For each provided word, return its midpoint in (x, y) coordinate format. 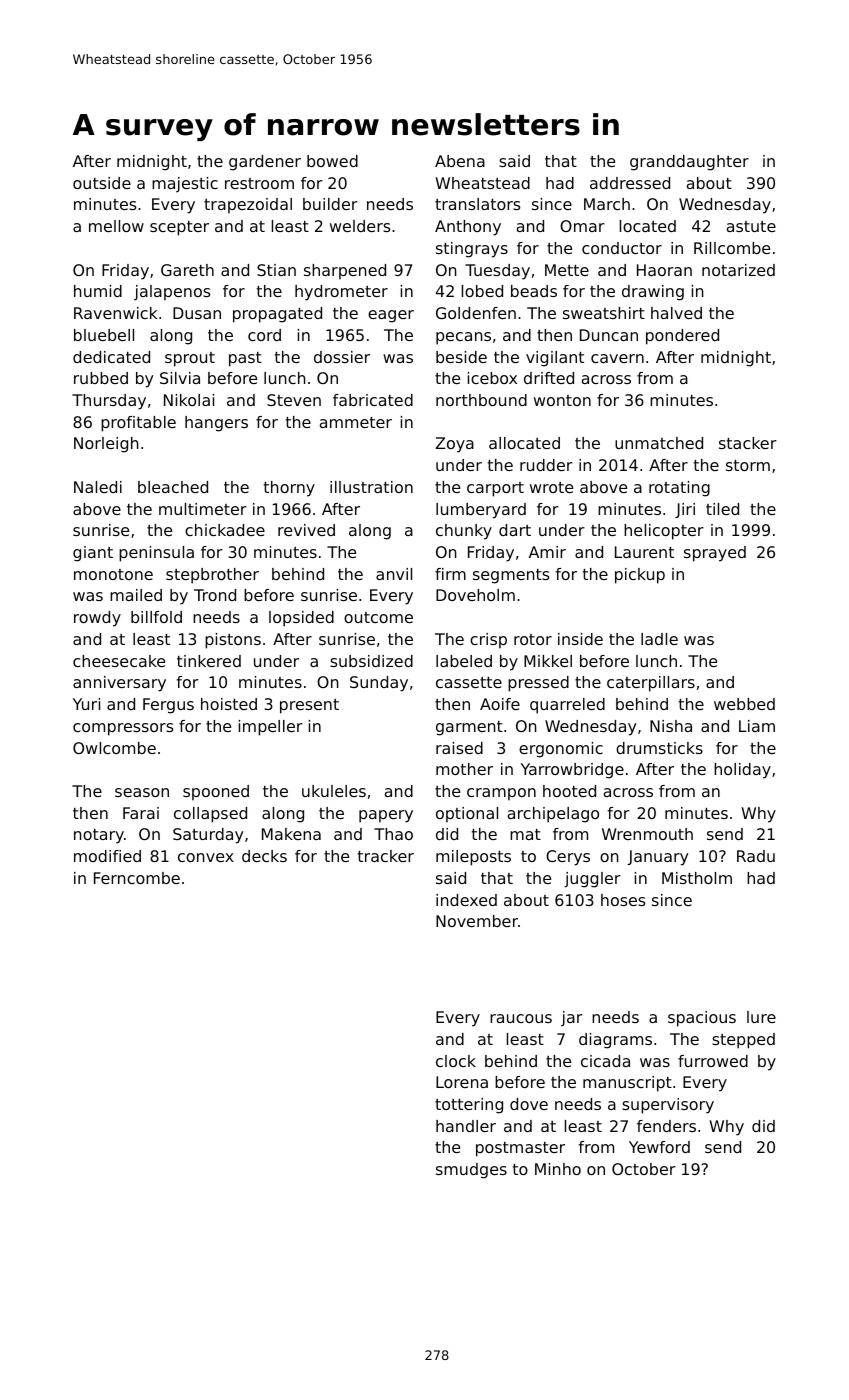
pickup (640, 576)
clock (456, 1061)
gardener (265, 163)
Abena (460, 161)
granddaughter (689, 163)
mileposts (473, 858)
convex (206, 857)
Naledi (98, 487)
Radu (756, 856)
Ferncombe (137, 878)
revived (306, 530)
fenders (666, 1126)
